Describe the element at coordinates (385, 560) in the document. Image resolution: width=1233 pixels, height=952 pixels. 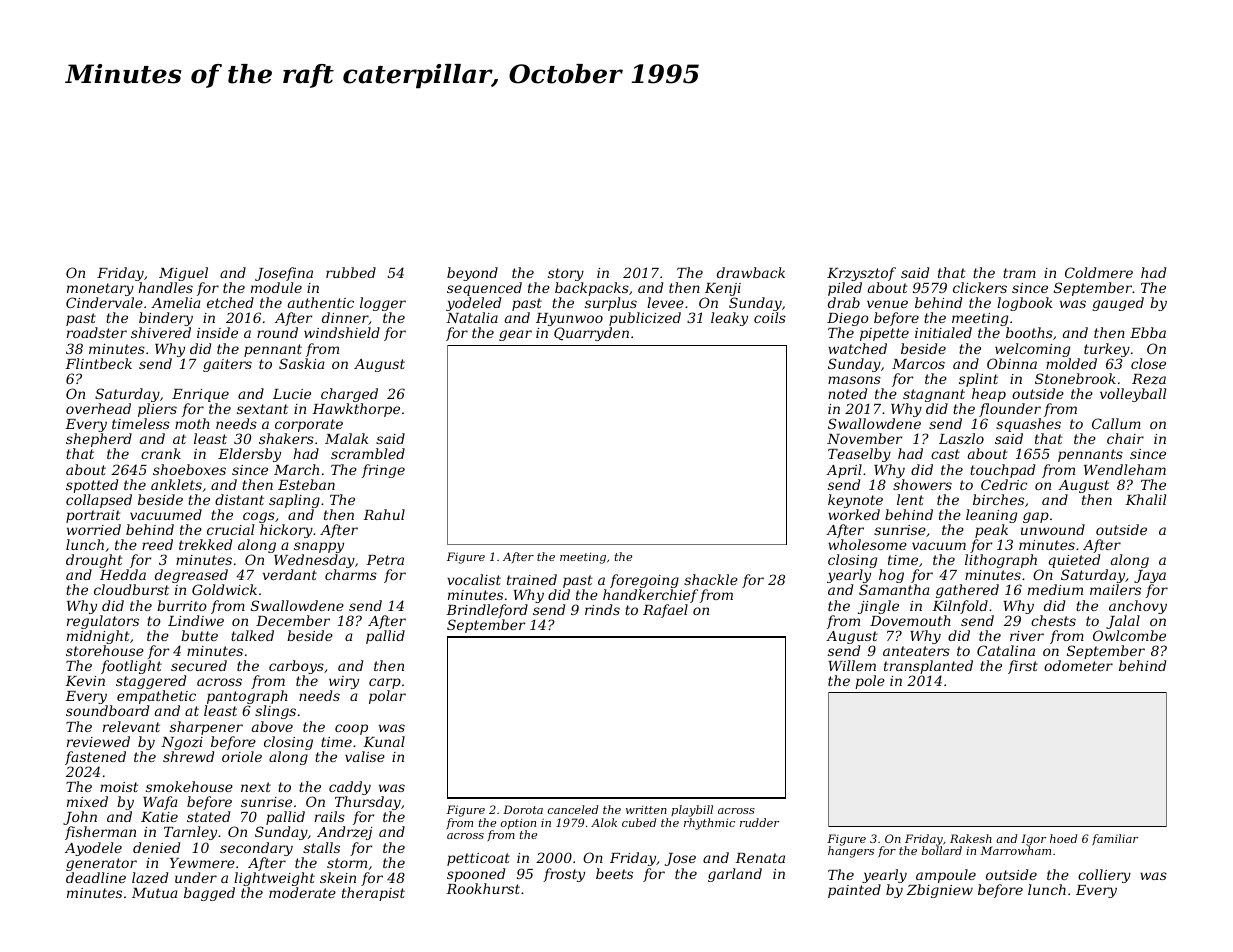
I see `Petra` at that location.
